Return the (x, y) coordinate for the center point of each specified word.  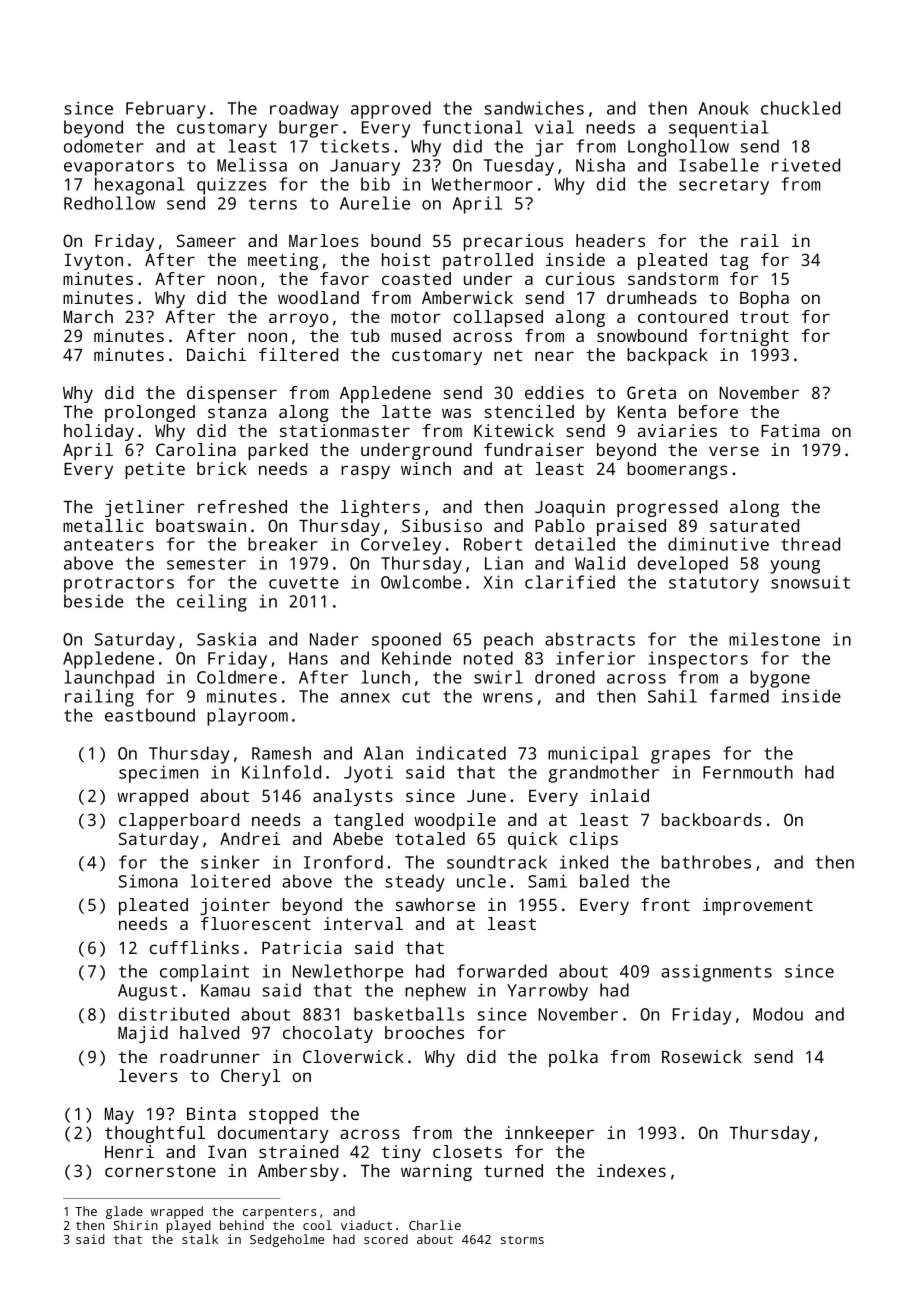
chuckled (800, 108)
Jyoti (368, 774)
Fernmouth (748, 772)
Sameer (206, 240)
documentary (273, 1134)
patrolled (488, 261)
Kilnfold (281, 772)
